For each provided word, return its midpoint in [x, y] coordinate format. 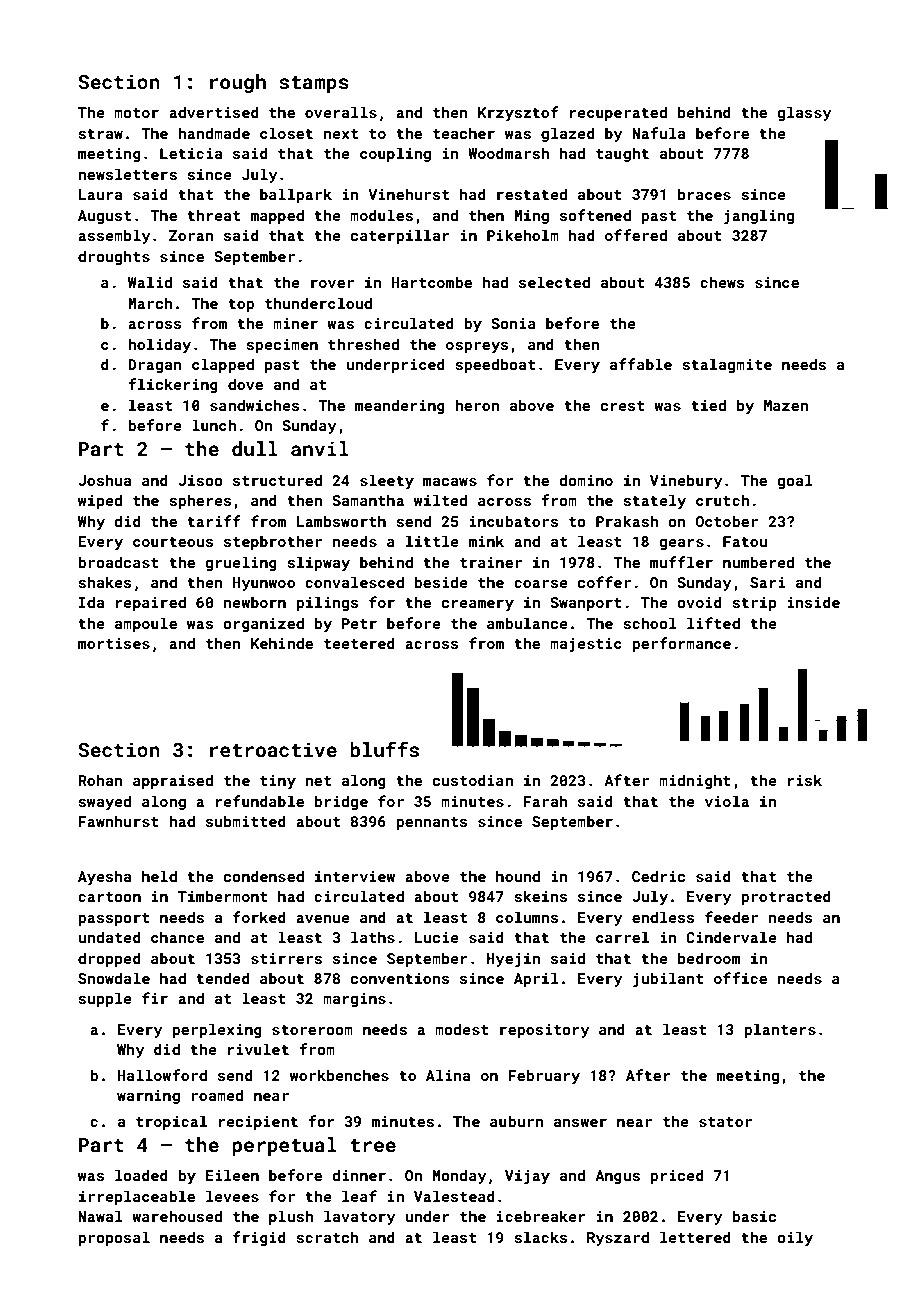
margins [354, 1000]
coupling [395, 154]
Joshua [104, 480]
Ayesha [104, 877]
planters [780, 1030]
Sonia [513, 323]
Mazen [786, 405]
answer [580, 1123]
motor [136, 113]
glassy [805, 113]
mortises [114, 643]
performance [681, 644]
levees [232, 1196]
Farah [545, 801]
